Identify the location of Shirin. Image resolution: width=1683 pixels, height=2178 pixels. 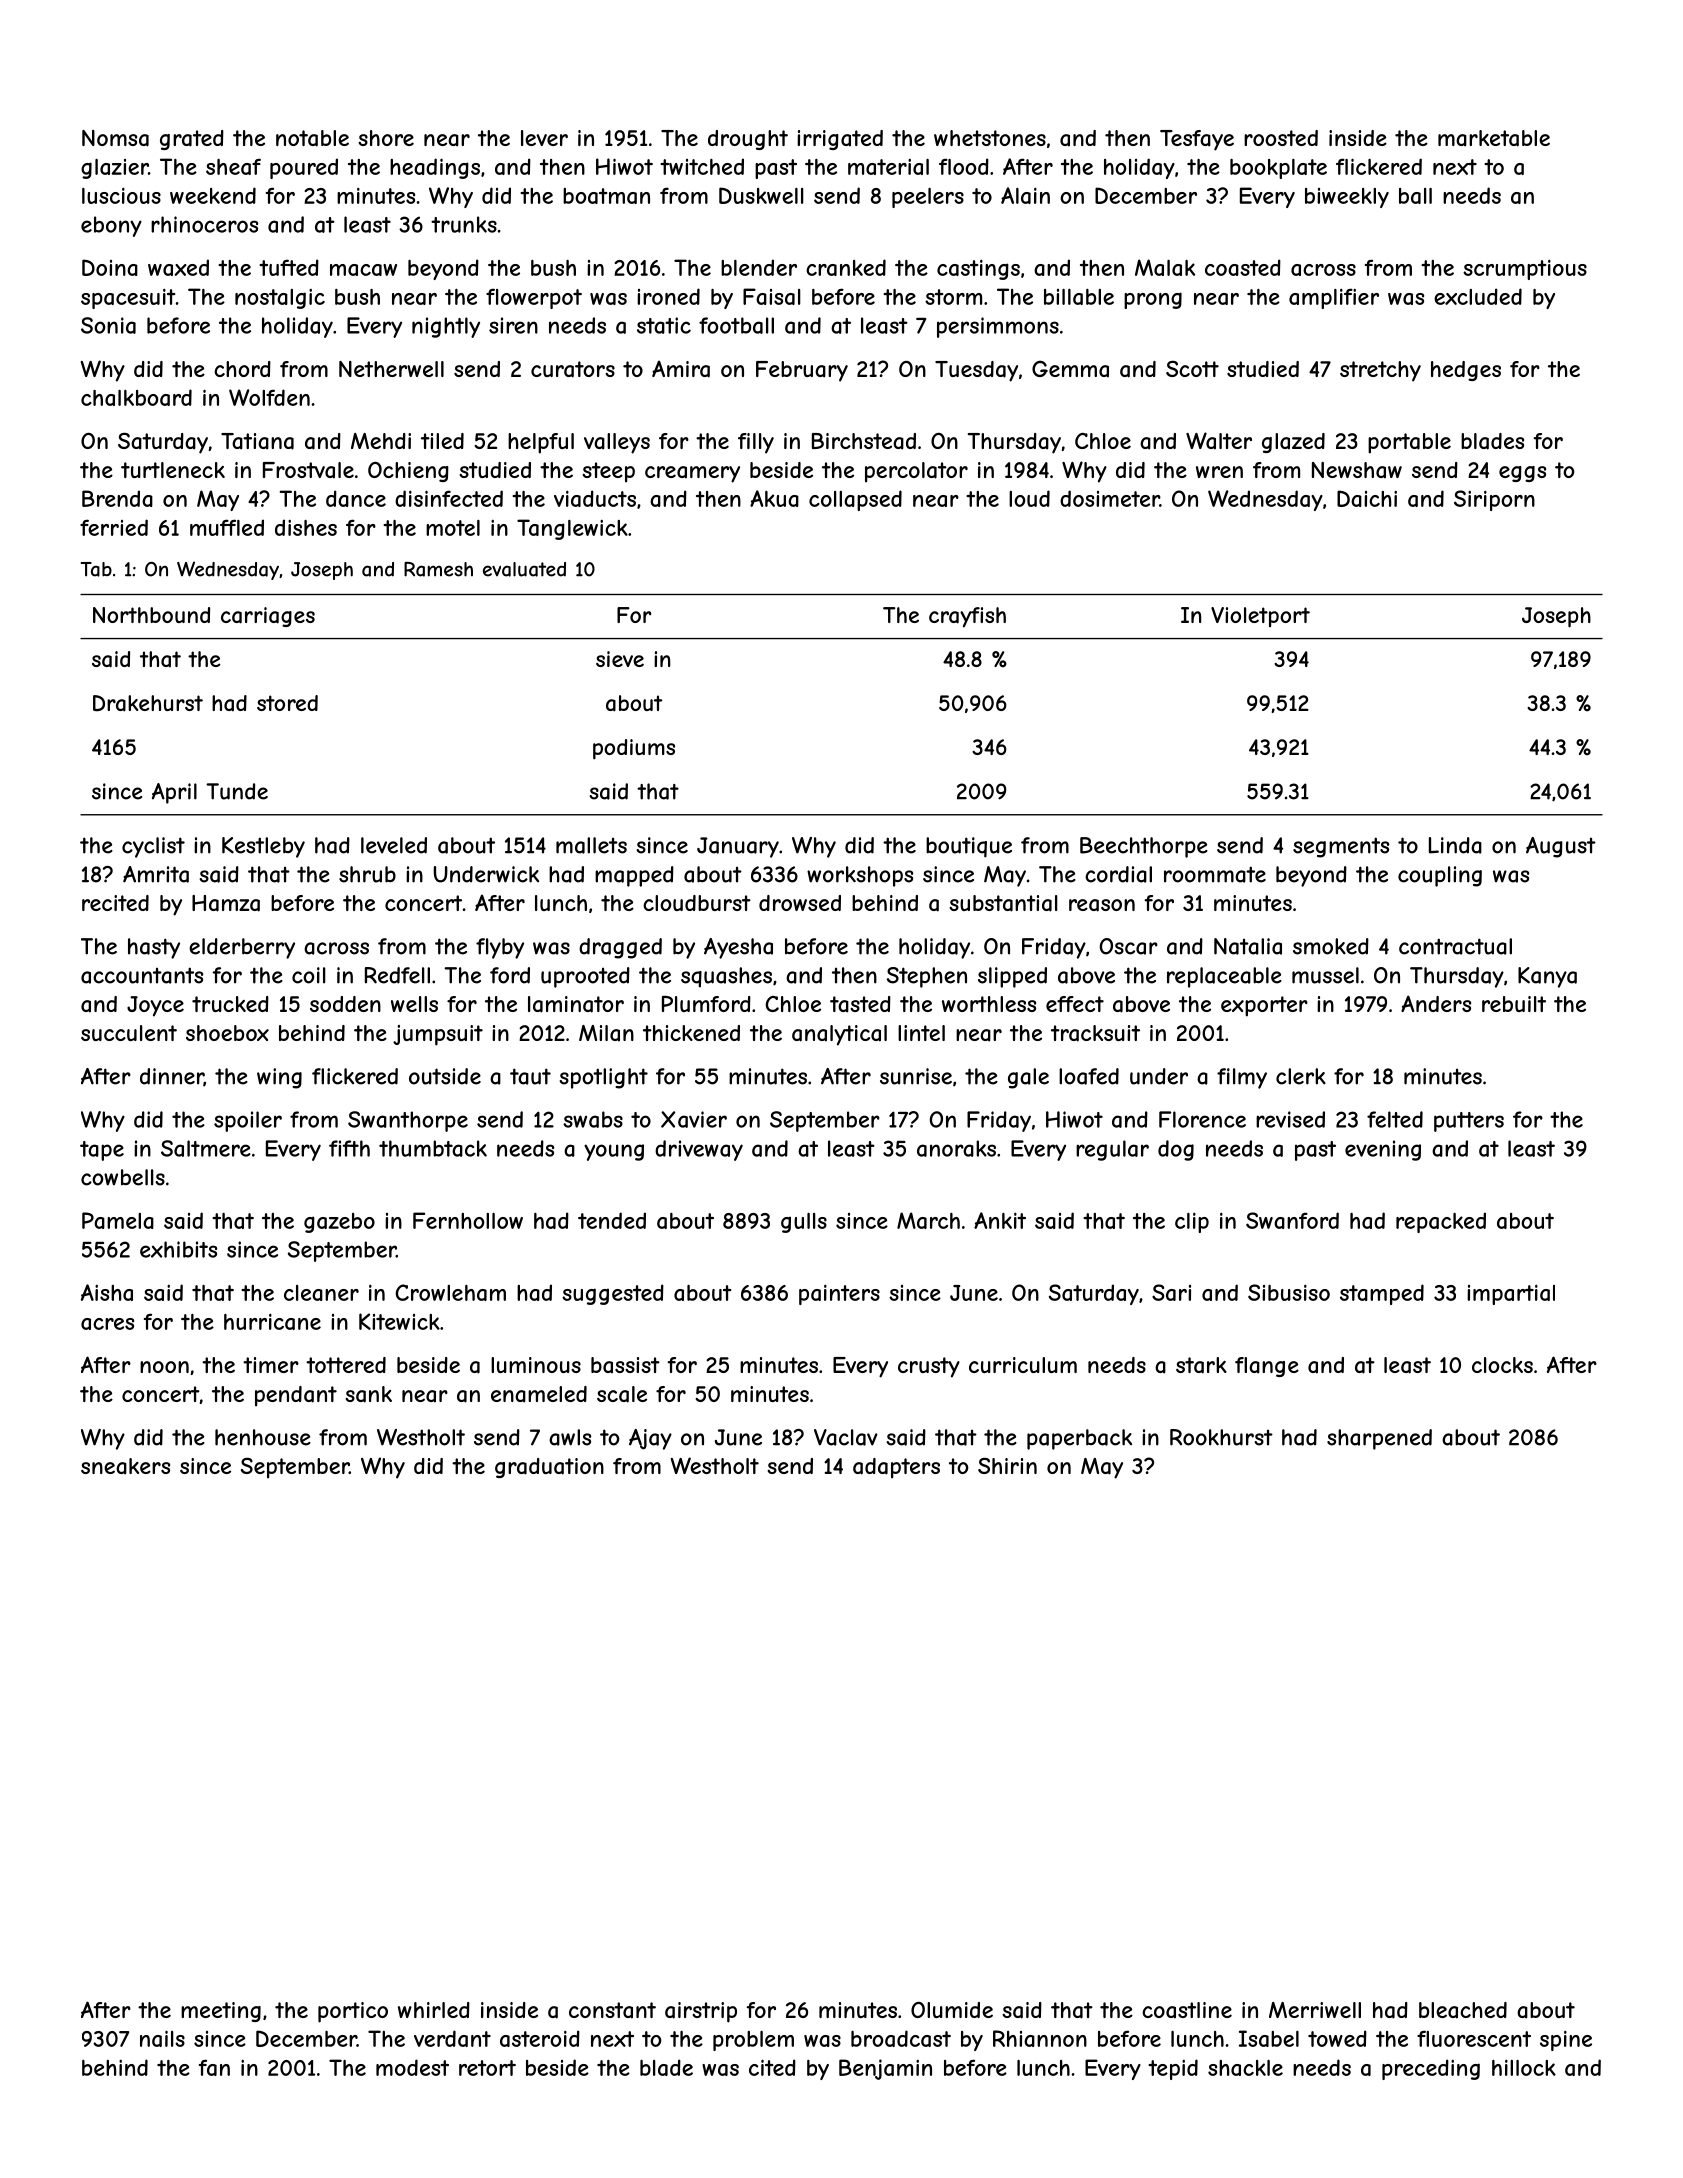
(1007, 1466).
